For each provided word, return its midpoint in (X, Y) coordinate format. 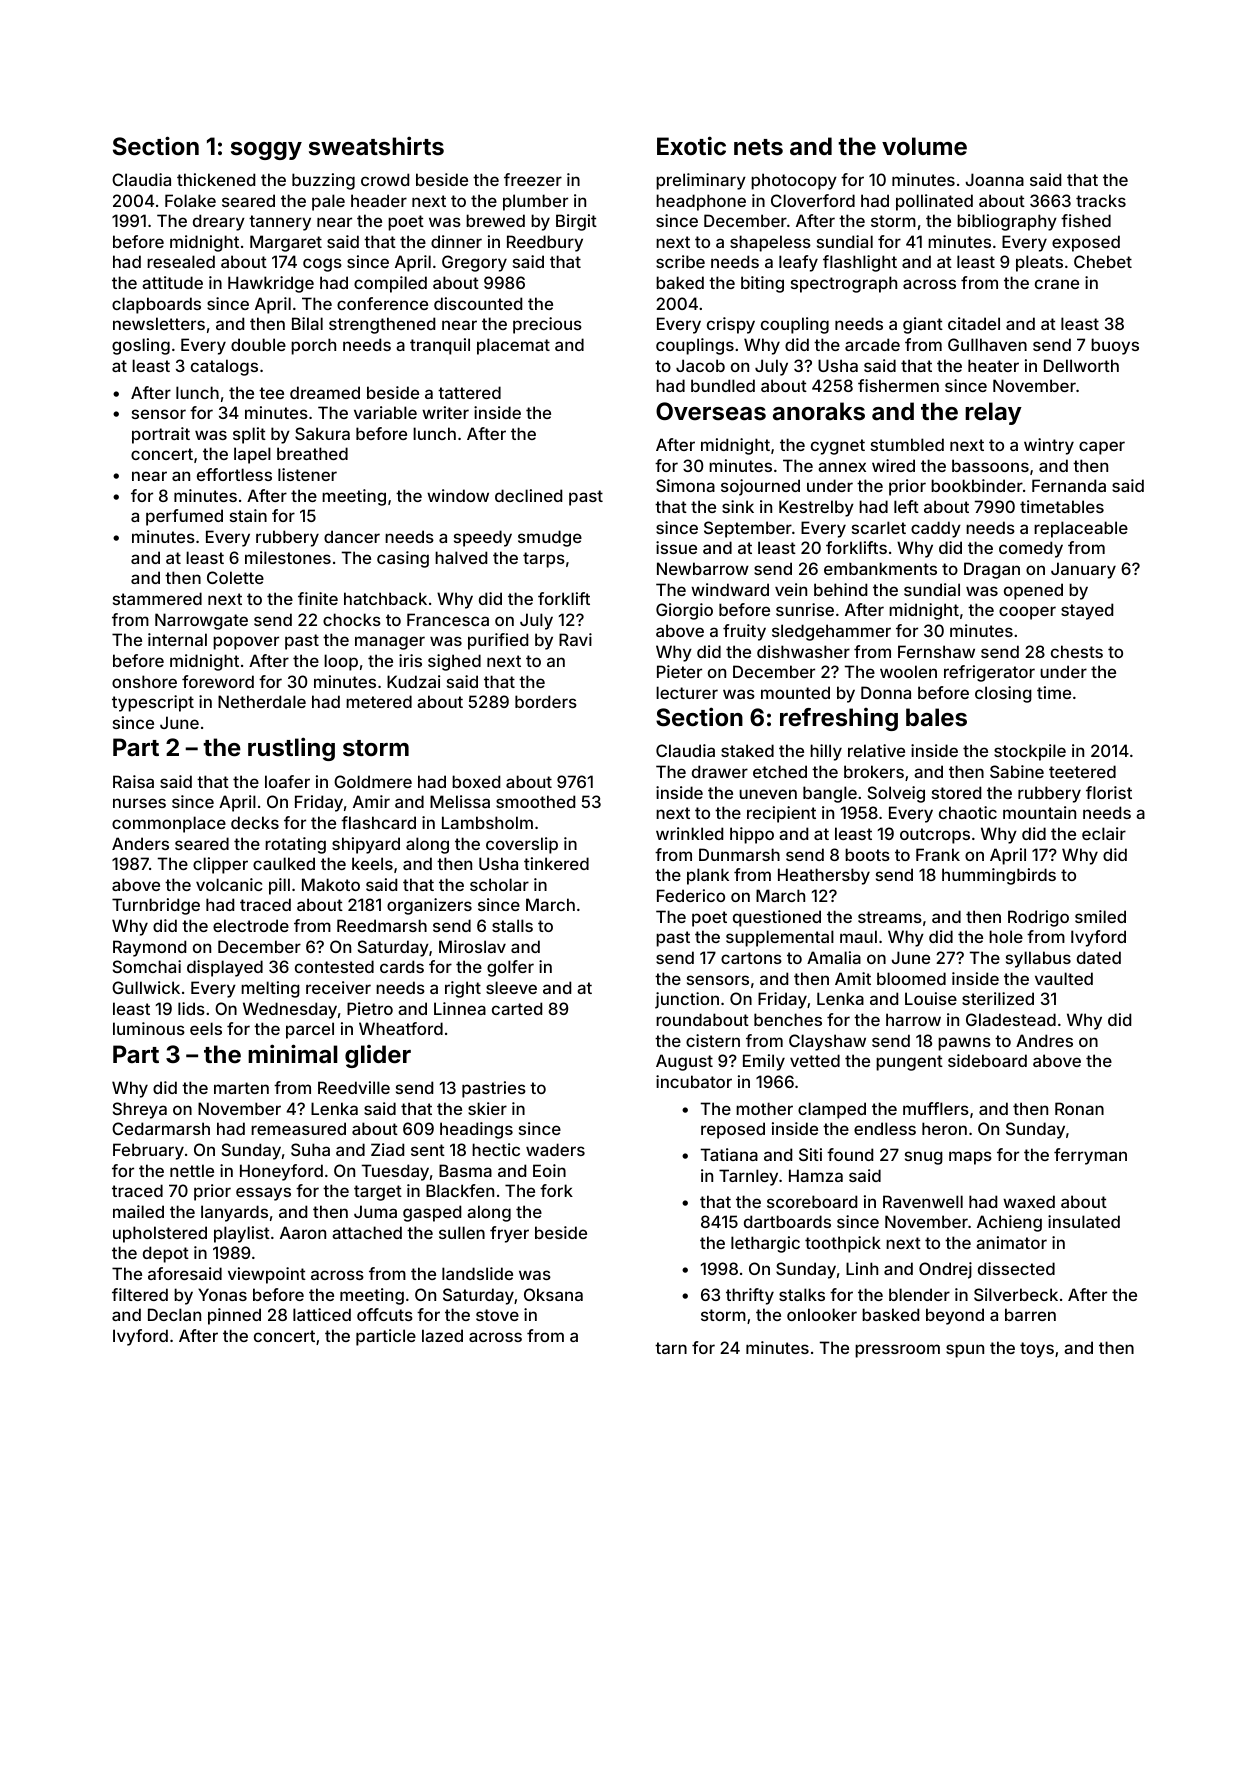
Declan (174, 1314)
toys (1037, 1350)
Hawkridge (271, 284)
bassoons (990, 465)
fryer (509, 1234)
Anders (140, 843)
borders (546, 701)
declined (528, 495)
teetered (1082, 771)
